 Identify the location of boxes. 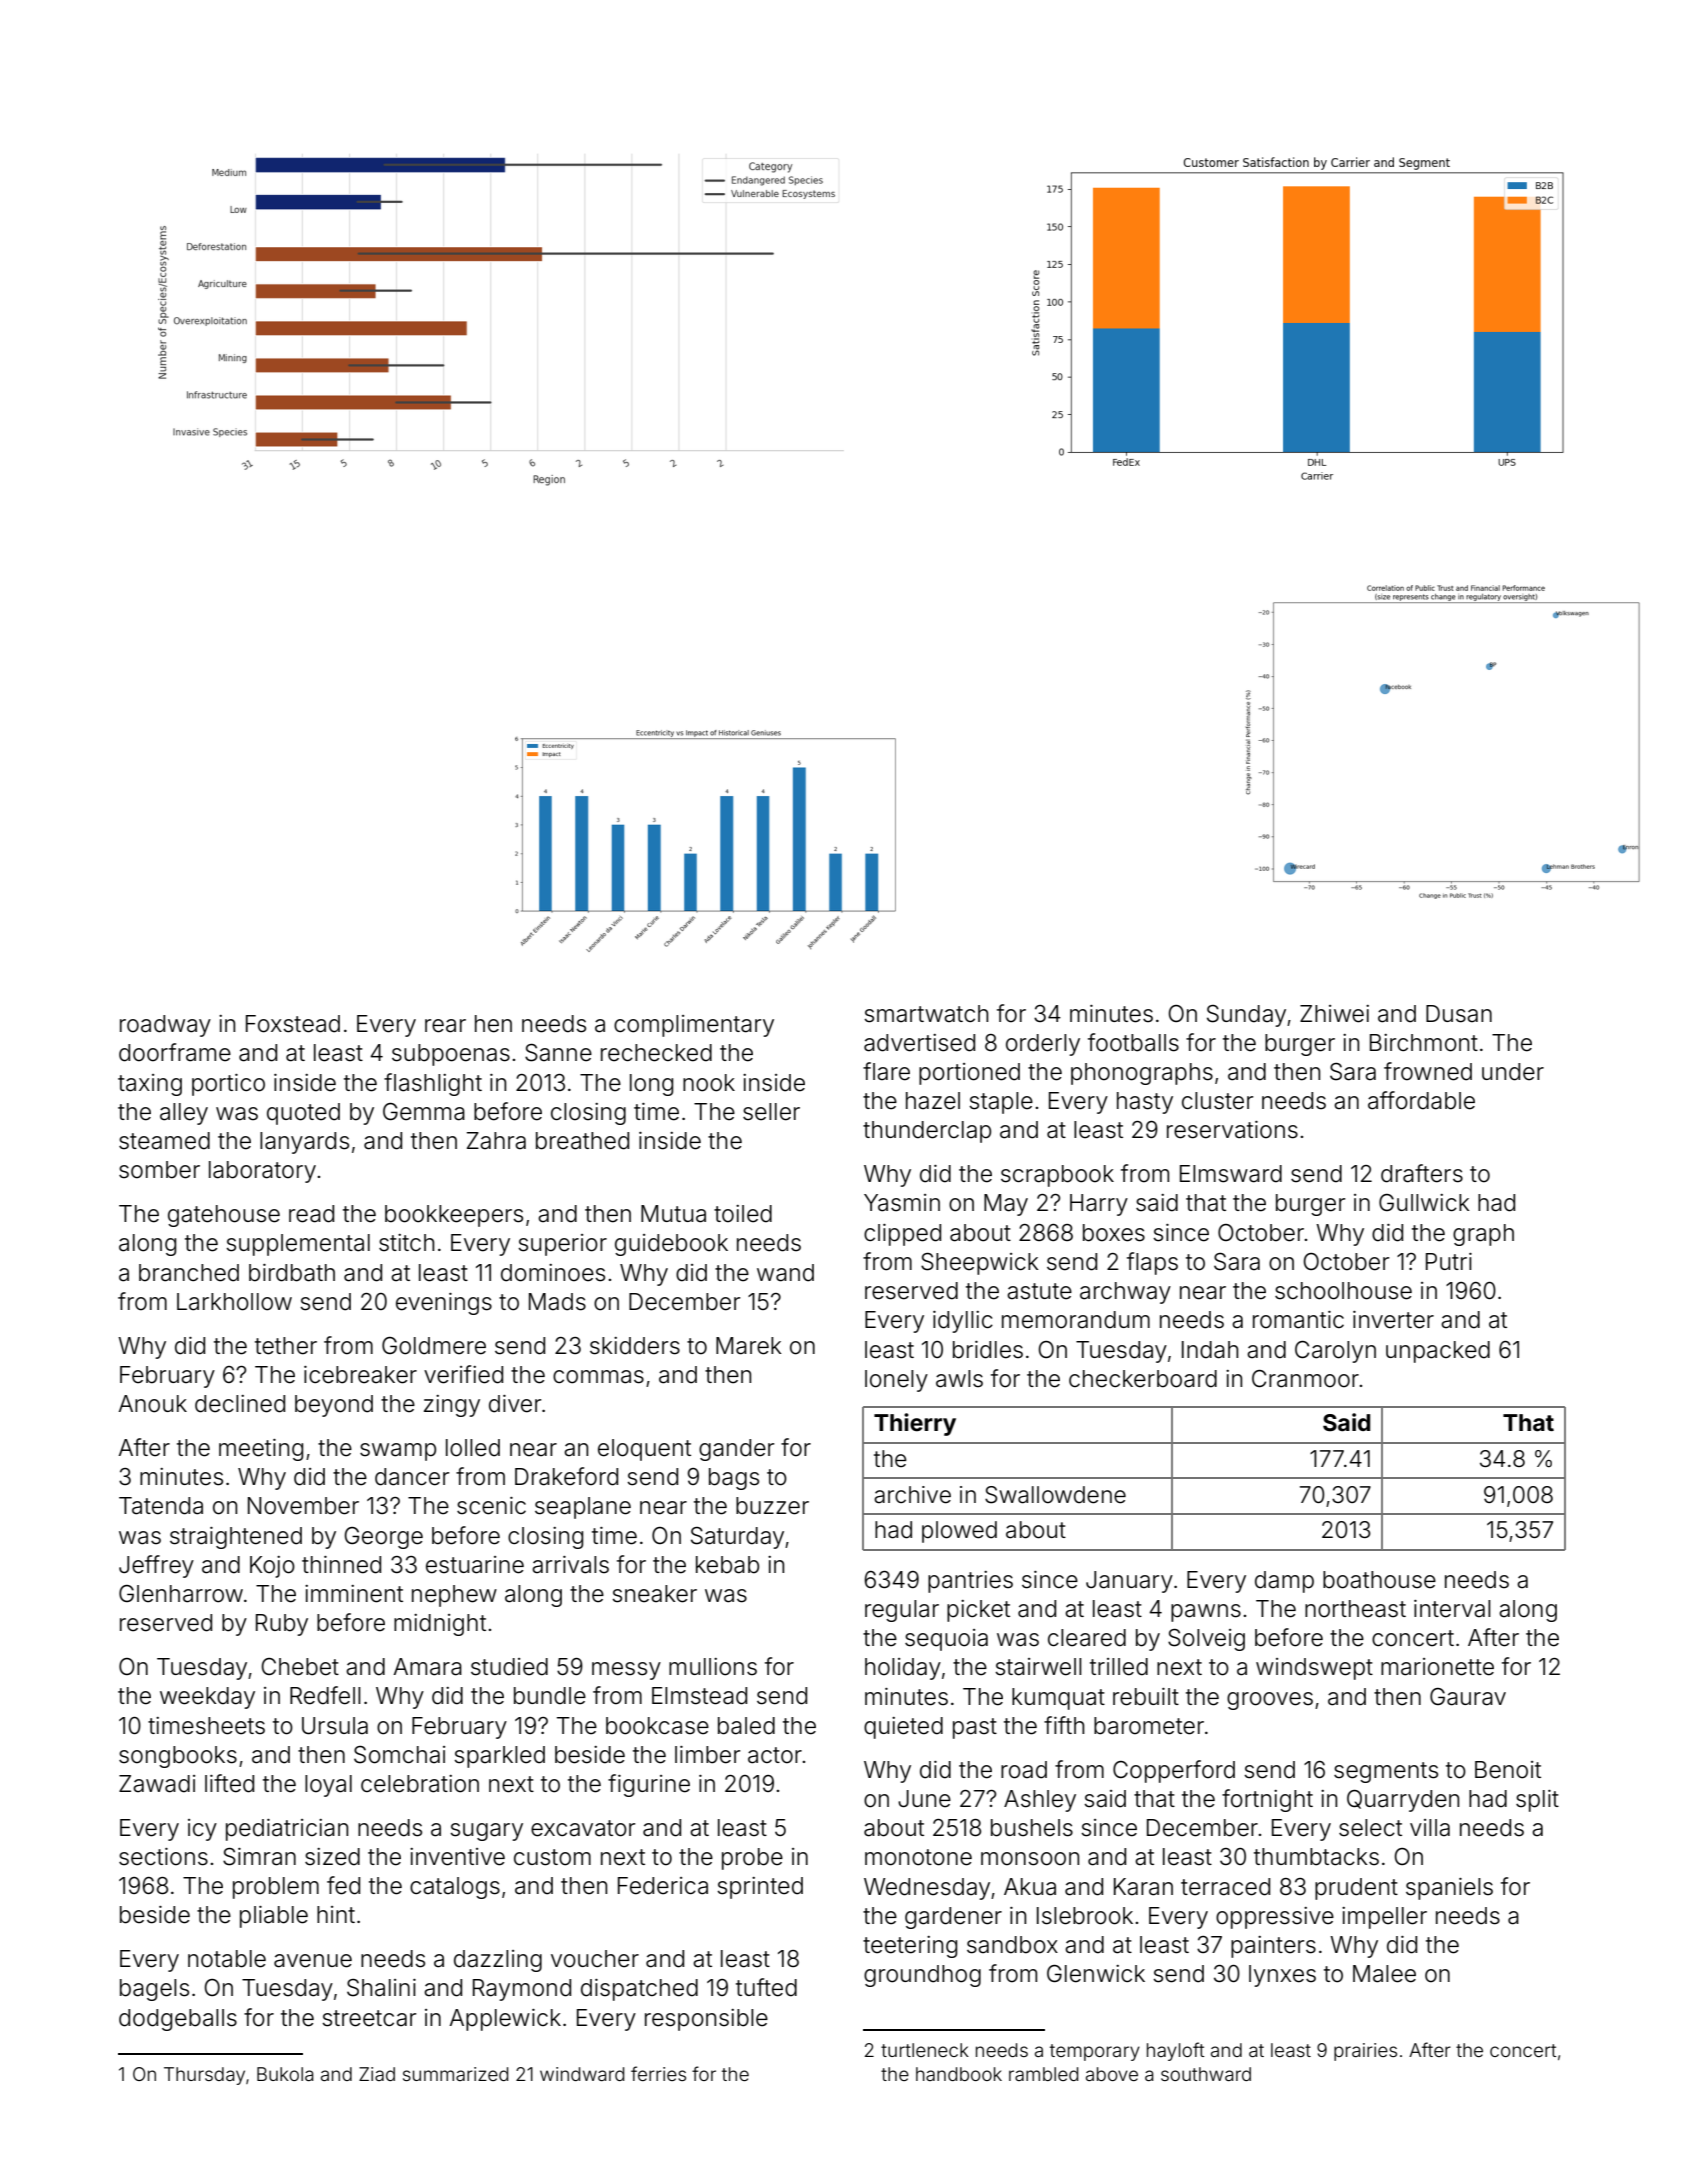
(1114, 1233).
